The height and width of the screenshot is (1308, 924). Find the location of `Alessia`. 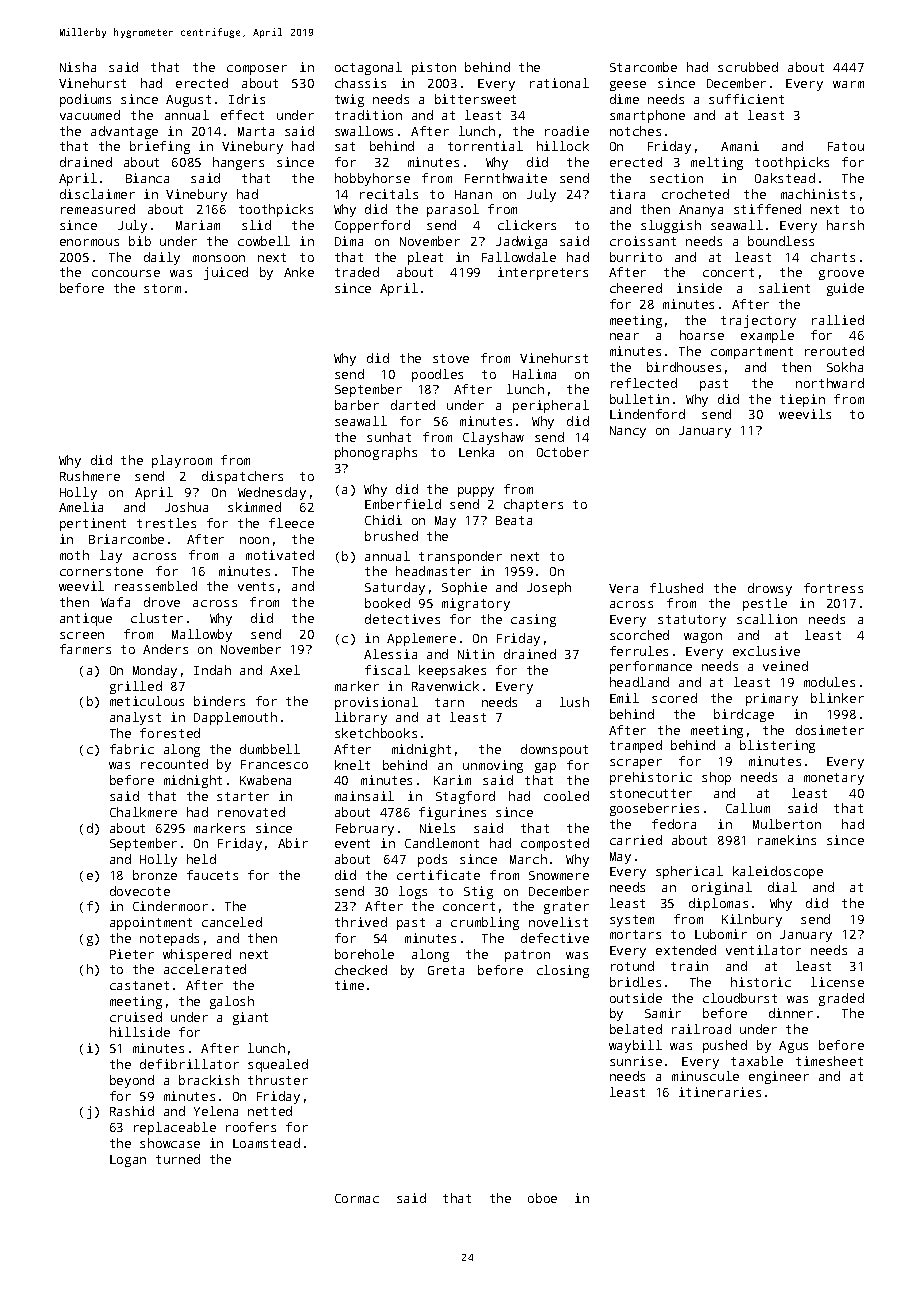

Alessia is located at coordinates (390, 654).
